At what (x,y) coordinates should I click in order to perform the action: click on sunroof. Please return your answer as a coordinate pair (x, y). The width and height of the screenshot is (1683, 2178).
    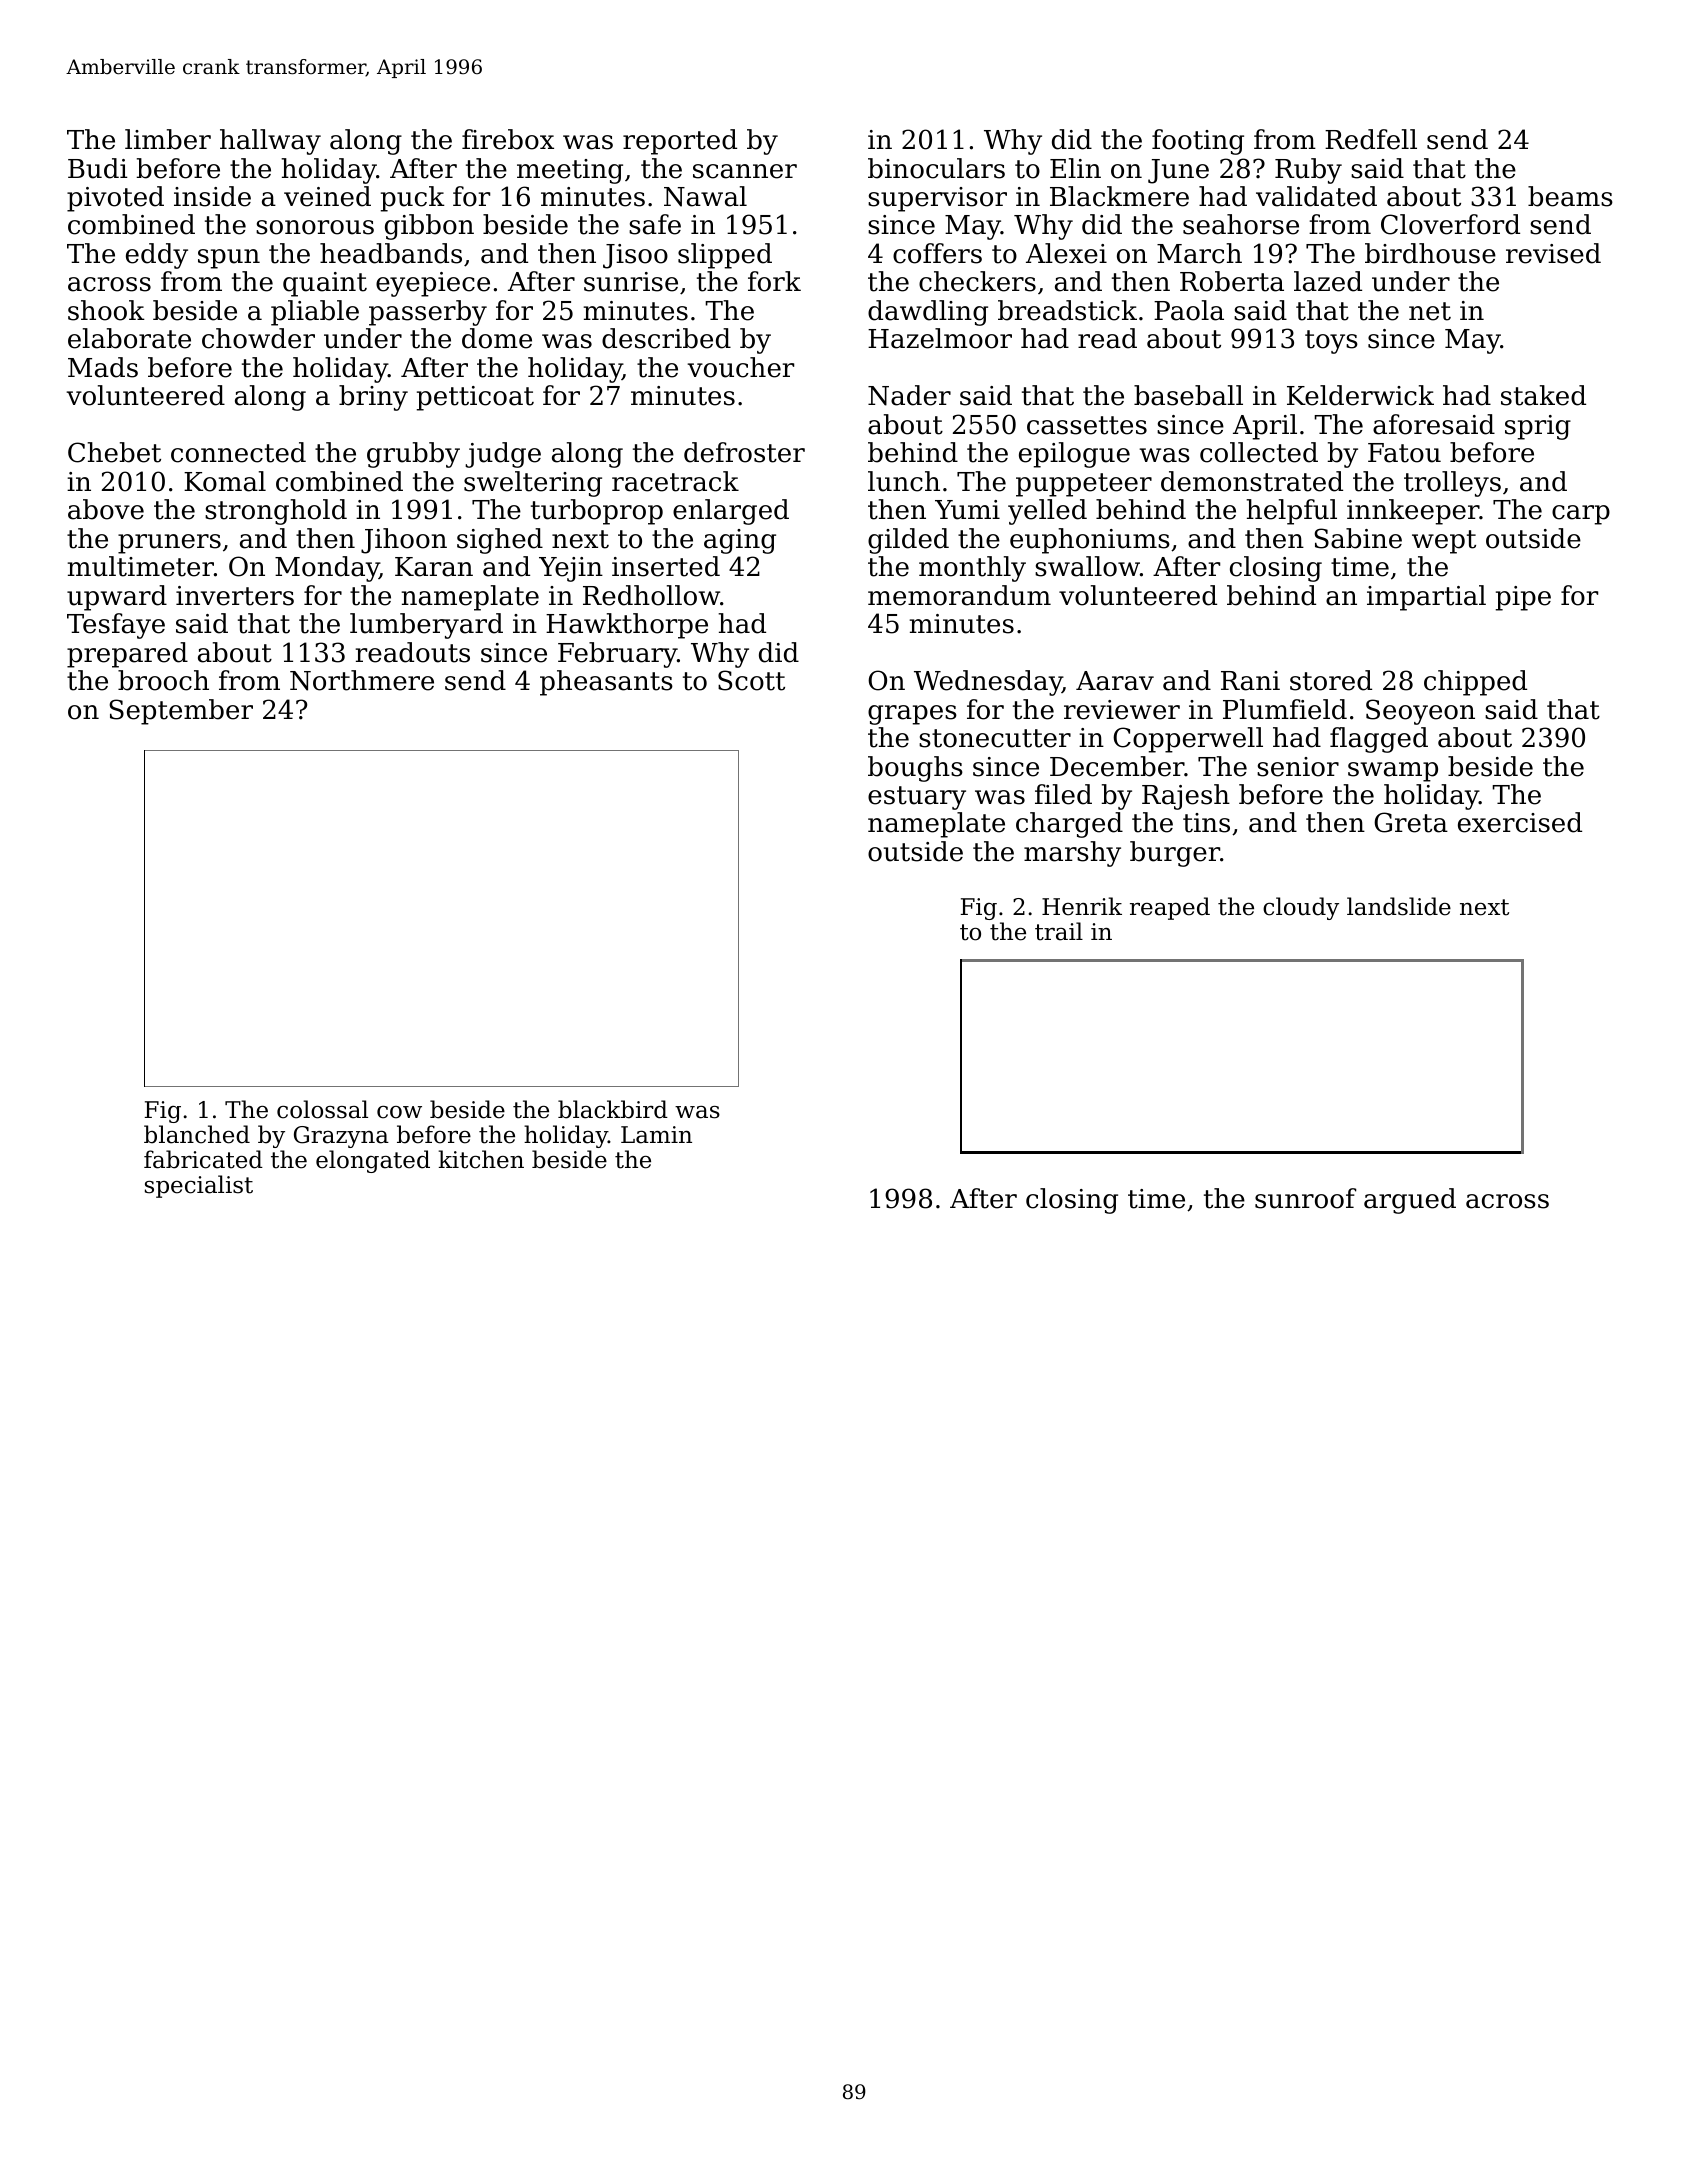
    Looking at the image, I should click on (1305, 1198).
